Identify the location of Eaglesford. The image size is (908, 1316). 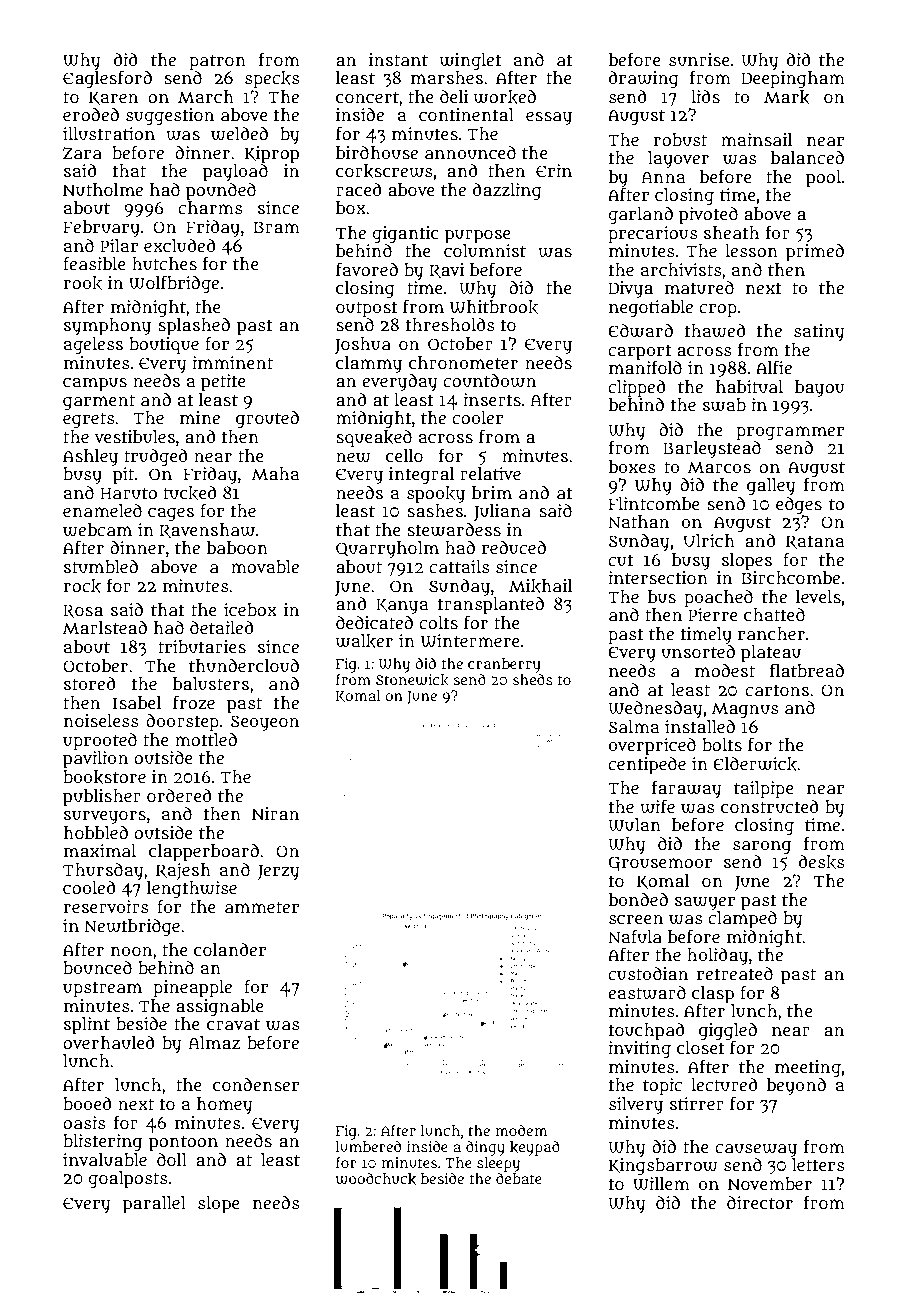
(107, 79).
